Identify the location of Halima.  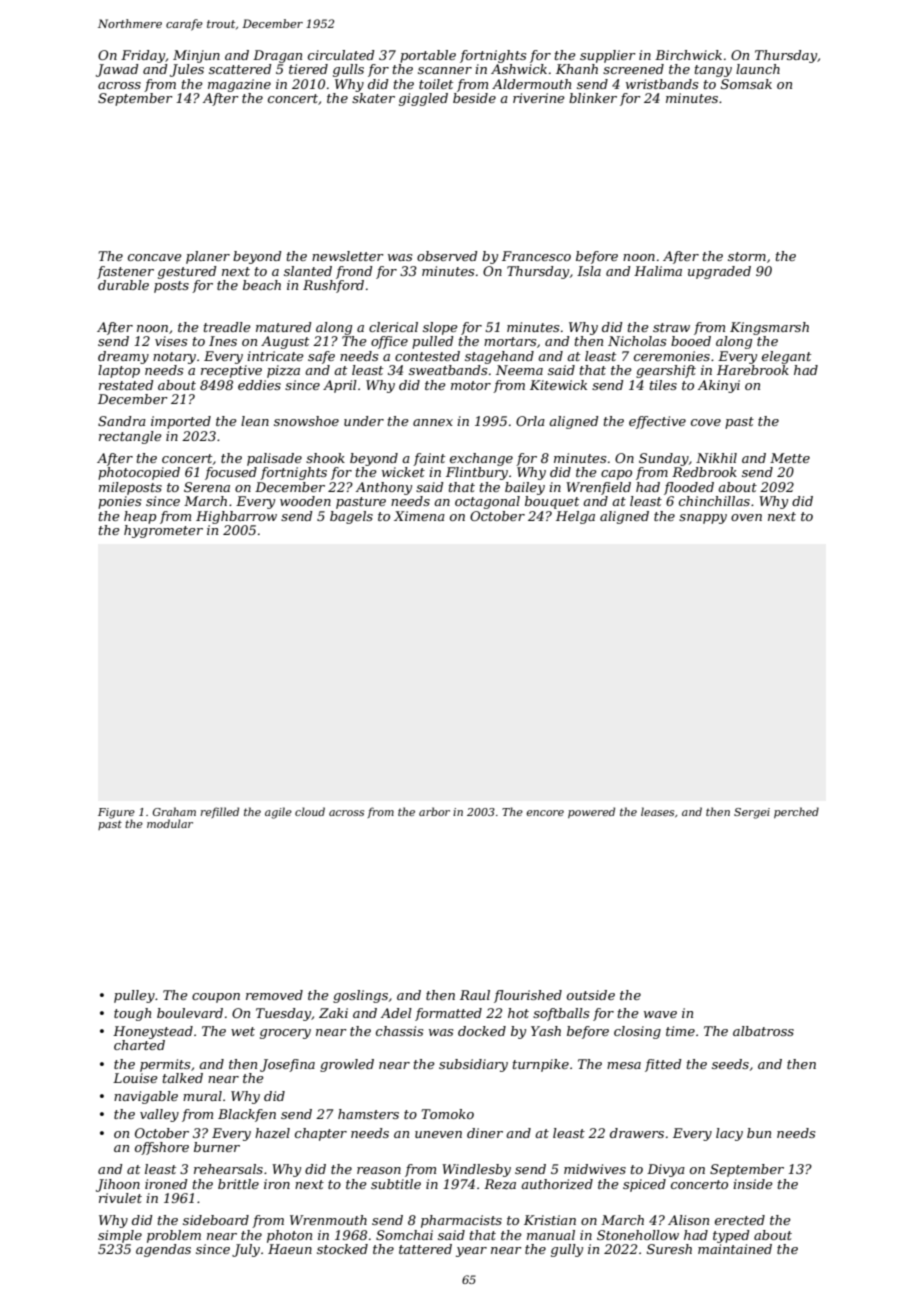
(658, 271).
